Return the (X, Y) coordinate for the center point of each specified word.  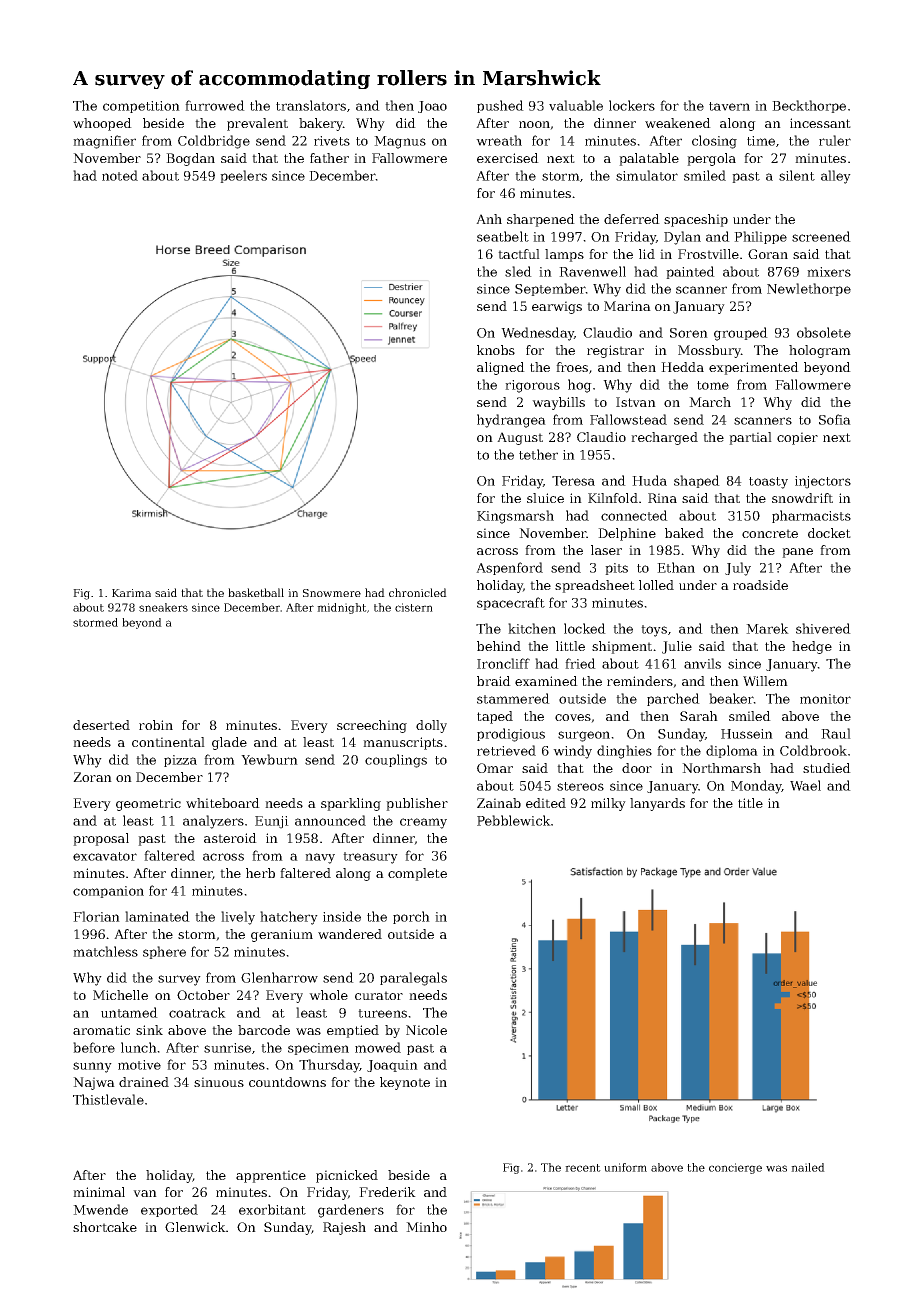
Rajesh (344, 1228)
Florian (96, 916)
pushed (500, 106)
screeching (372, 726)
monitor (825, 699)
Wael (805, 785)
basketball (256, 592)
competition (141, 107)
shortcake (105, 1227)
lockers (632, 105)
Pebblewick (514, 820)
